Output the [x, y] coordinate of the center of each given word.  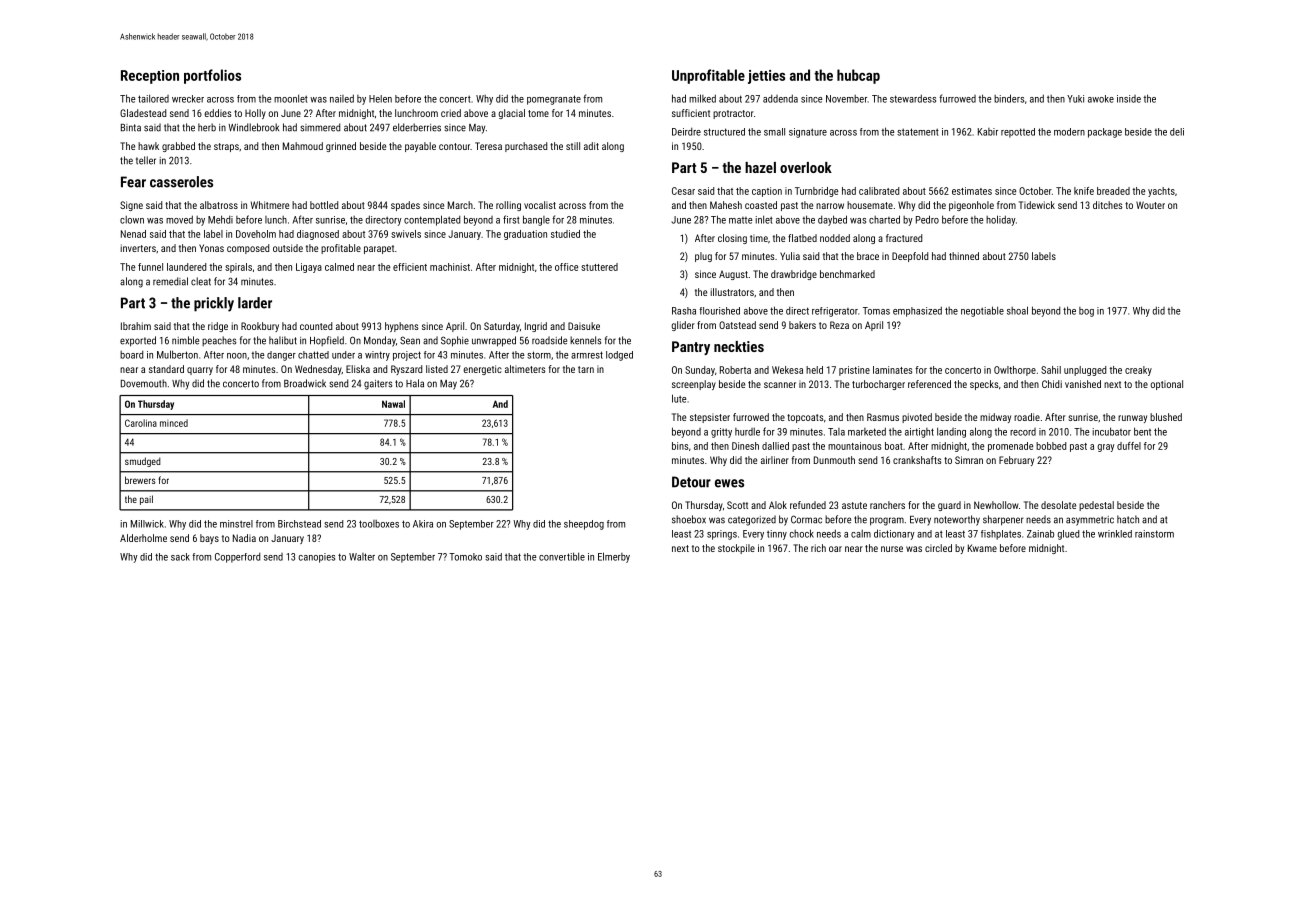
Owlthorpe [1015, 371]
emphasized [917, 311]
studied [565, 234]
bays [209, 539]
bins [680, 446]
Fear [133, 182]
